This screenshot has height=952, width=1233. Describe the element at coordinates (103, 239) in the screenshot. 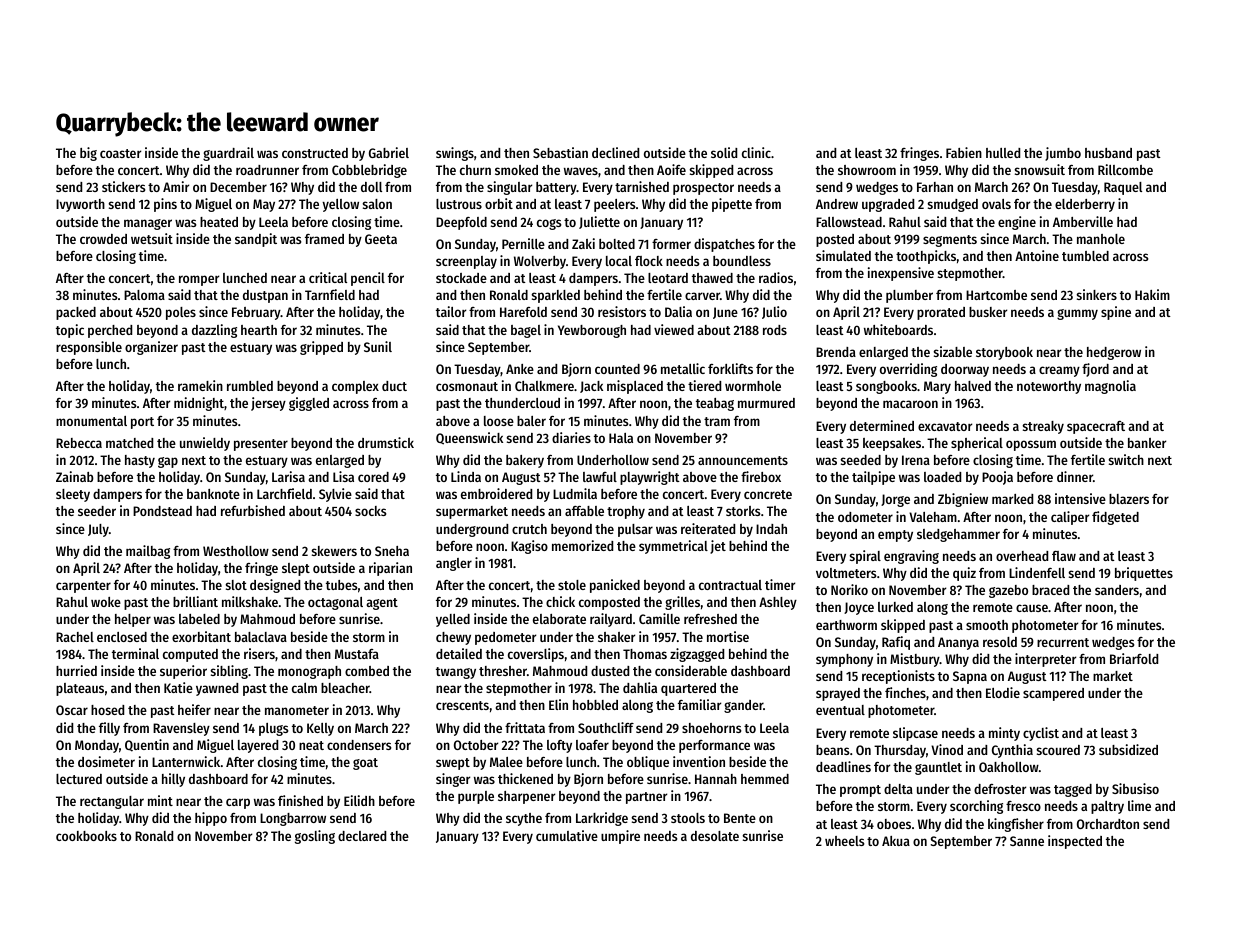

I see `crowded` at that location.
